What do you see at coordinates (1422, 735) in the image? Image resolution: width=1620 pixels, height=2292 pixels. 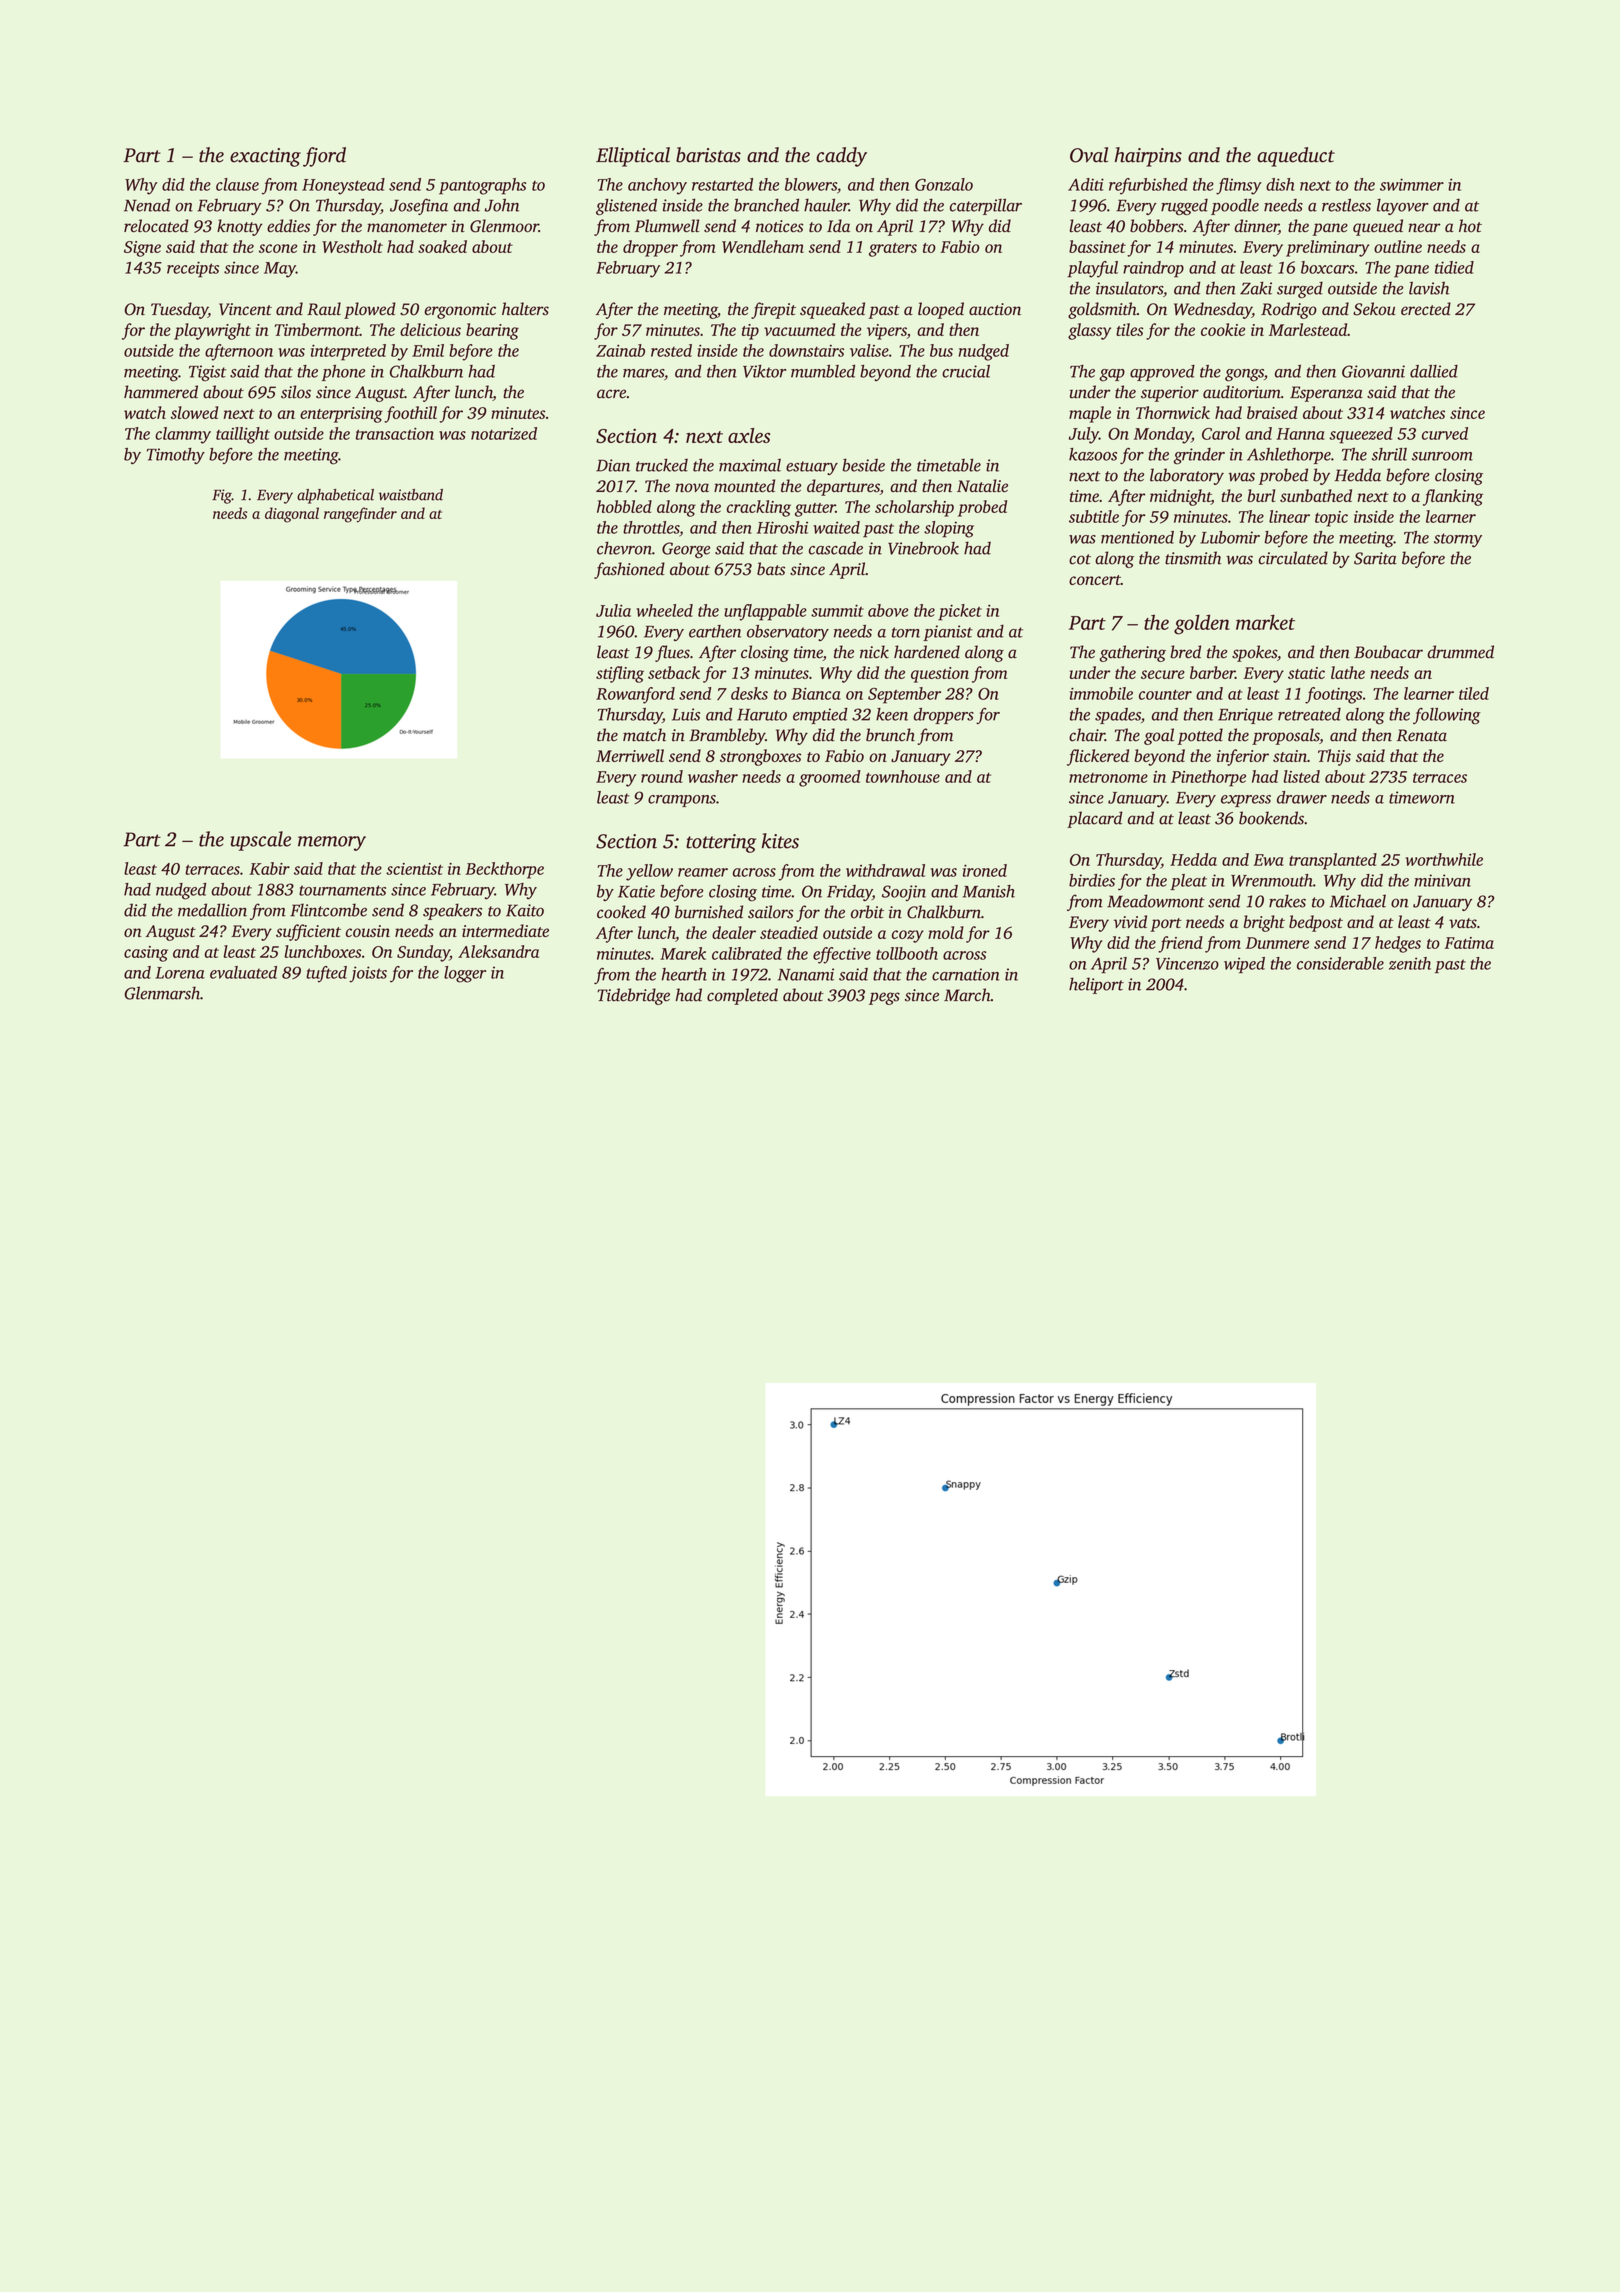 I see `Renata` at bounding box center [1422, 735].
